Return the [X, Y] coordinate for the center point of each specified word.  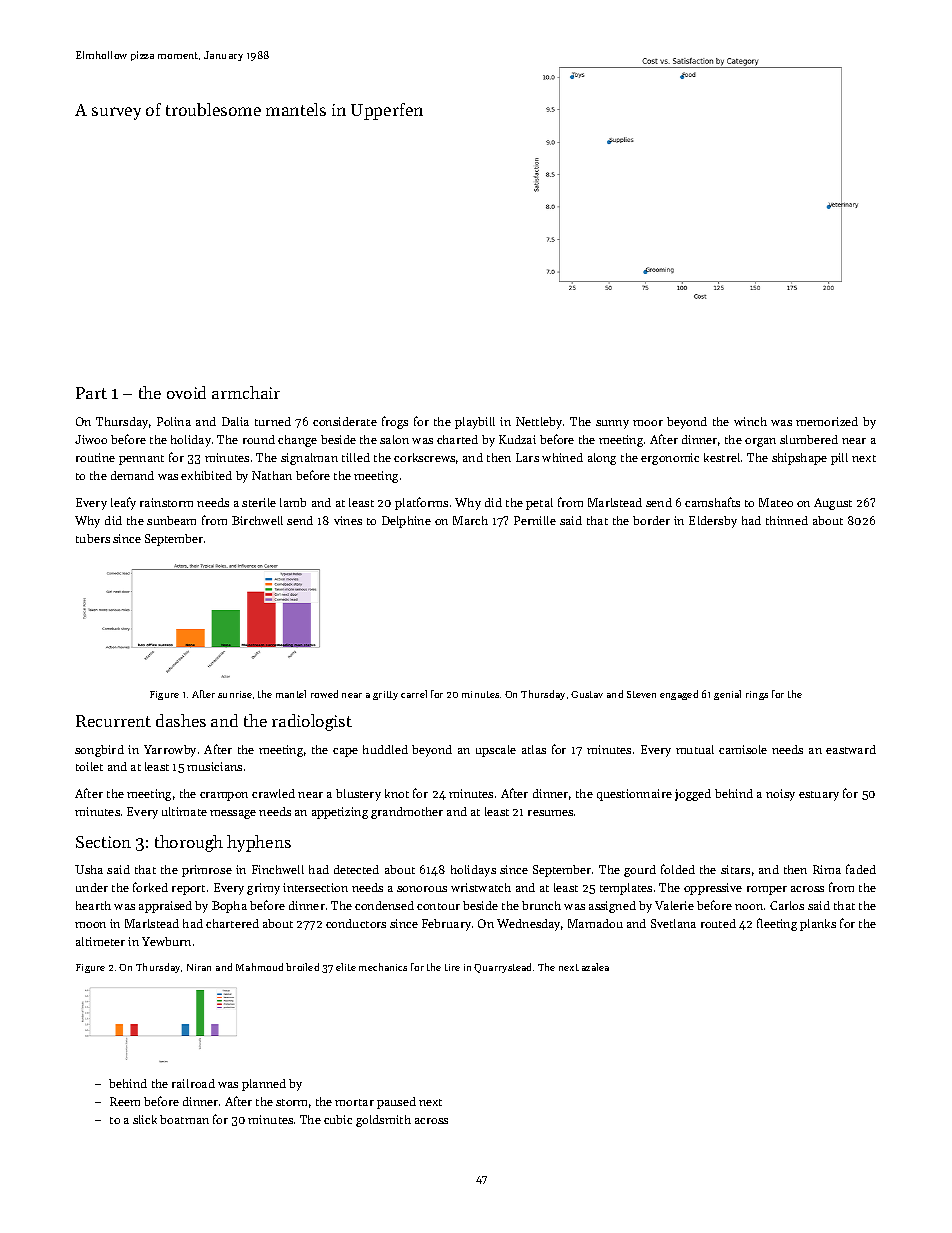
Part [91, 393]
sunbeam [171, 520]
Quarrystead [502, 968]
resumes [550, 813]
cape [345, 752]
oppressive [713, 889]
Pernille [535, 520]
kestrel [722, 457]
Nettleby [539, 423]
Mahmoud [259, 967]
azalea [595, 967]
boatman [184, 1119]
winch [750, 421]
